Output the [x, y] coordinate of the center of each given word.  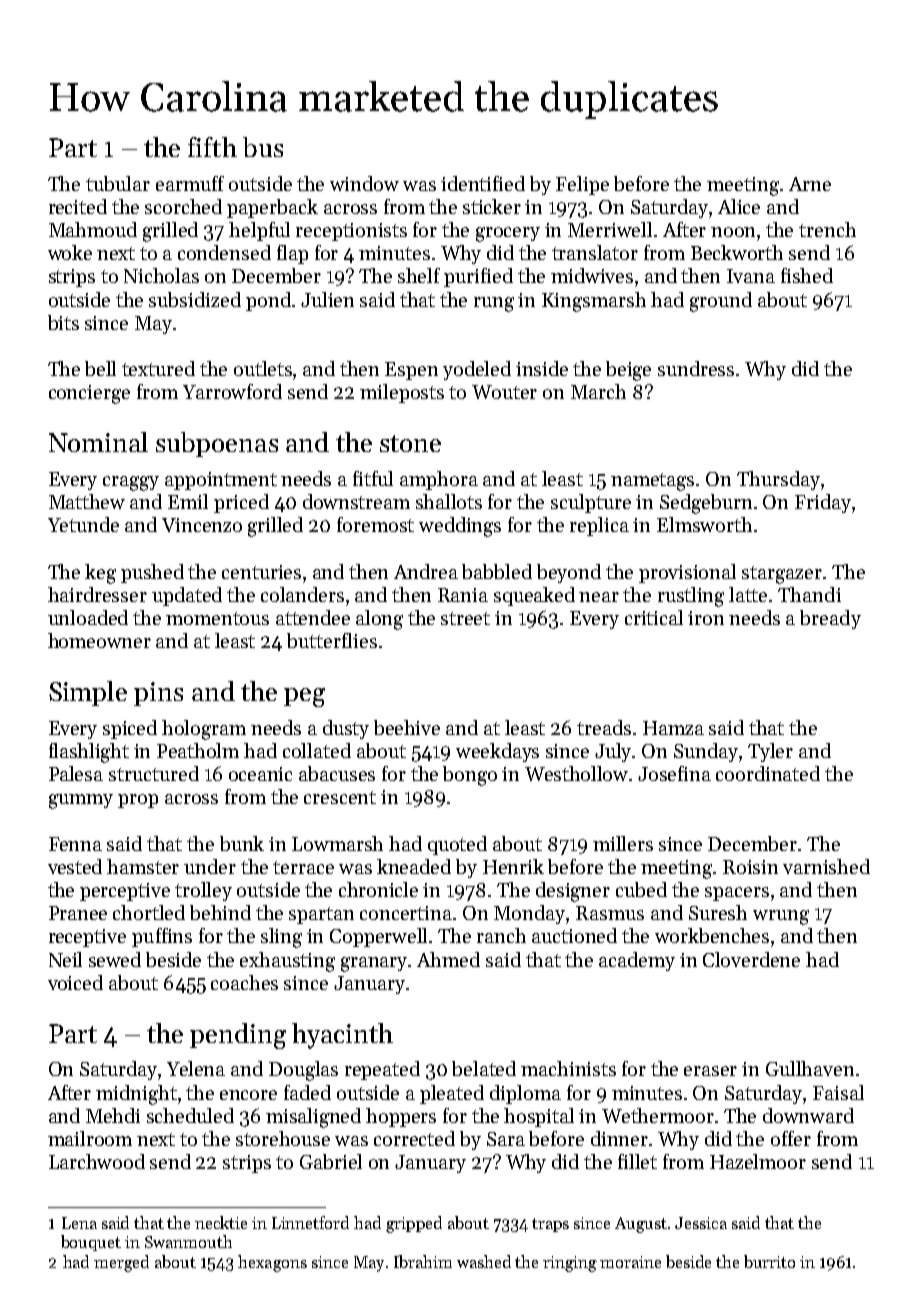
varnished [826, 866]
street [465, 618]
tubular [118, 183]
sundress [696, 368]
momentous [217, 618]
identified [483, 183]
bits [63, 322]
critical [654, 617]
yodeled [477, 370]
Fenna [75, 844]
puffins [162, 937]
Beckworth [737, 252]
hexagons [272, 1263]
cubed [641, 889]
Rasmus [610, 913]
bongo [470, 776]
